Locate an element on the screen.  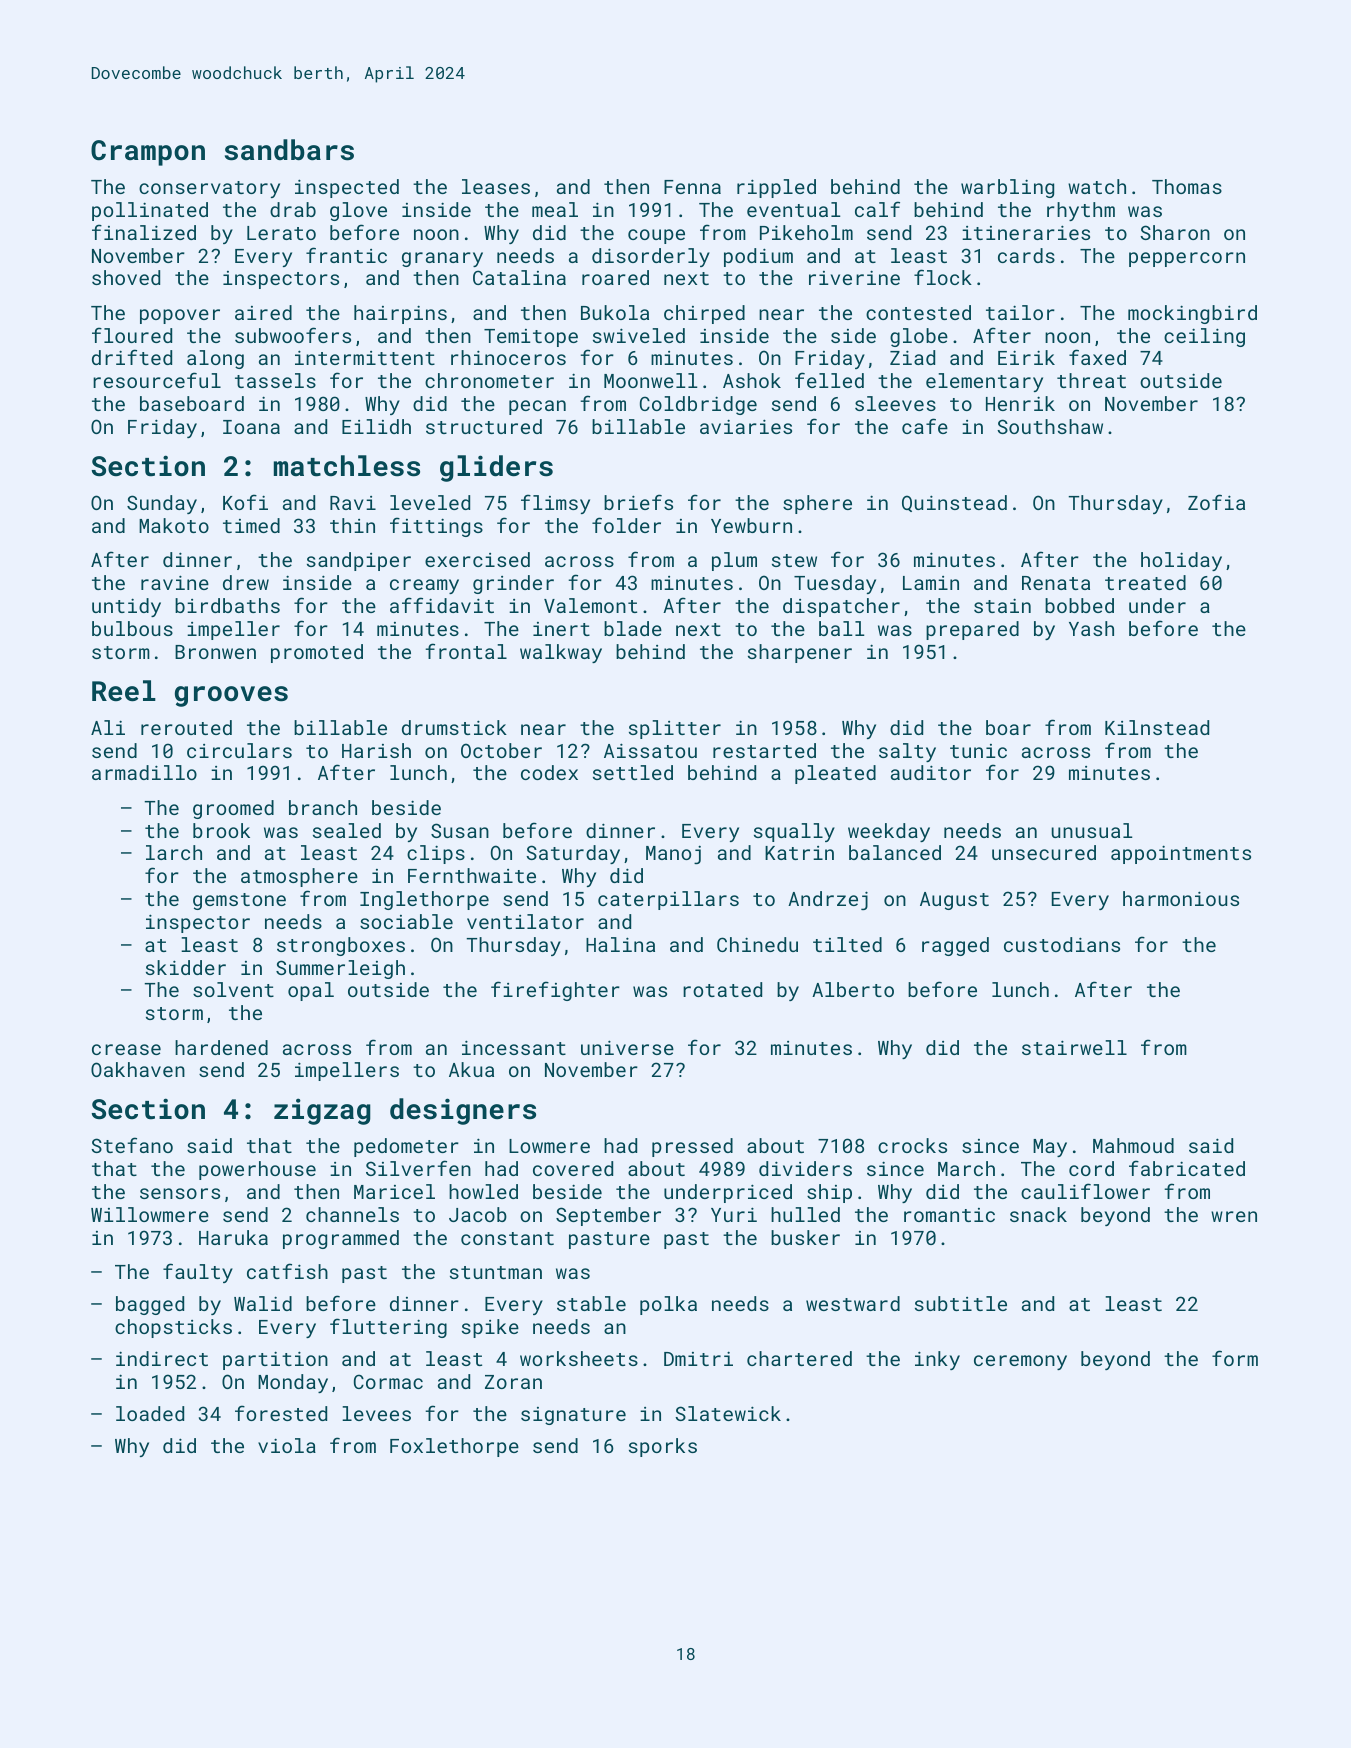
watch is located at coordinates (1097, 186).
